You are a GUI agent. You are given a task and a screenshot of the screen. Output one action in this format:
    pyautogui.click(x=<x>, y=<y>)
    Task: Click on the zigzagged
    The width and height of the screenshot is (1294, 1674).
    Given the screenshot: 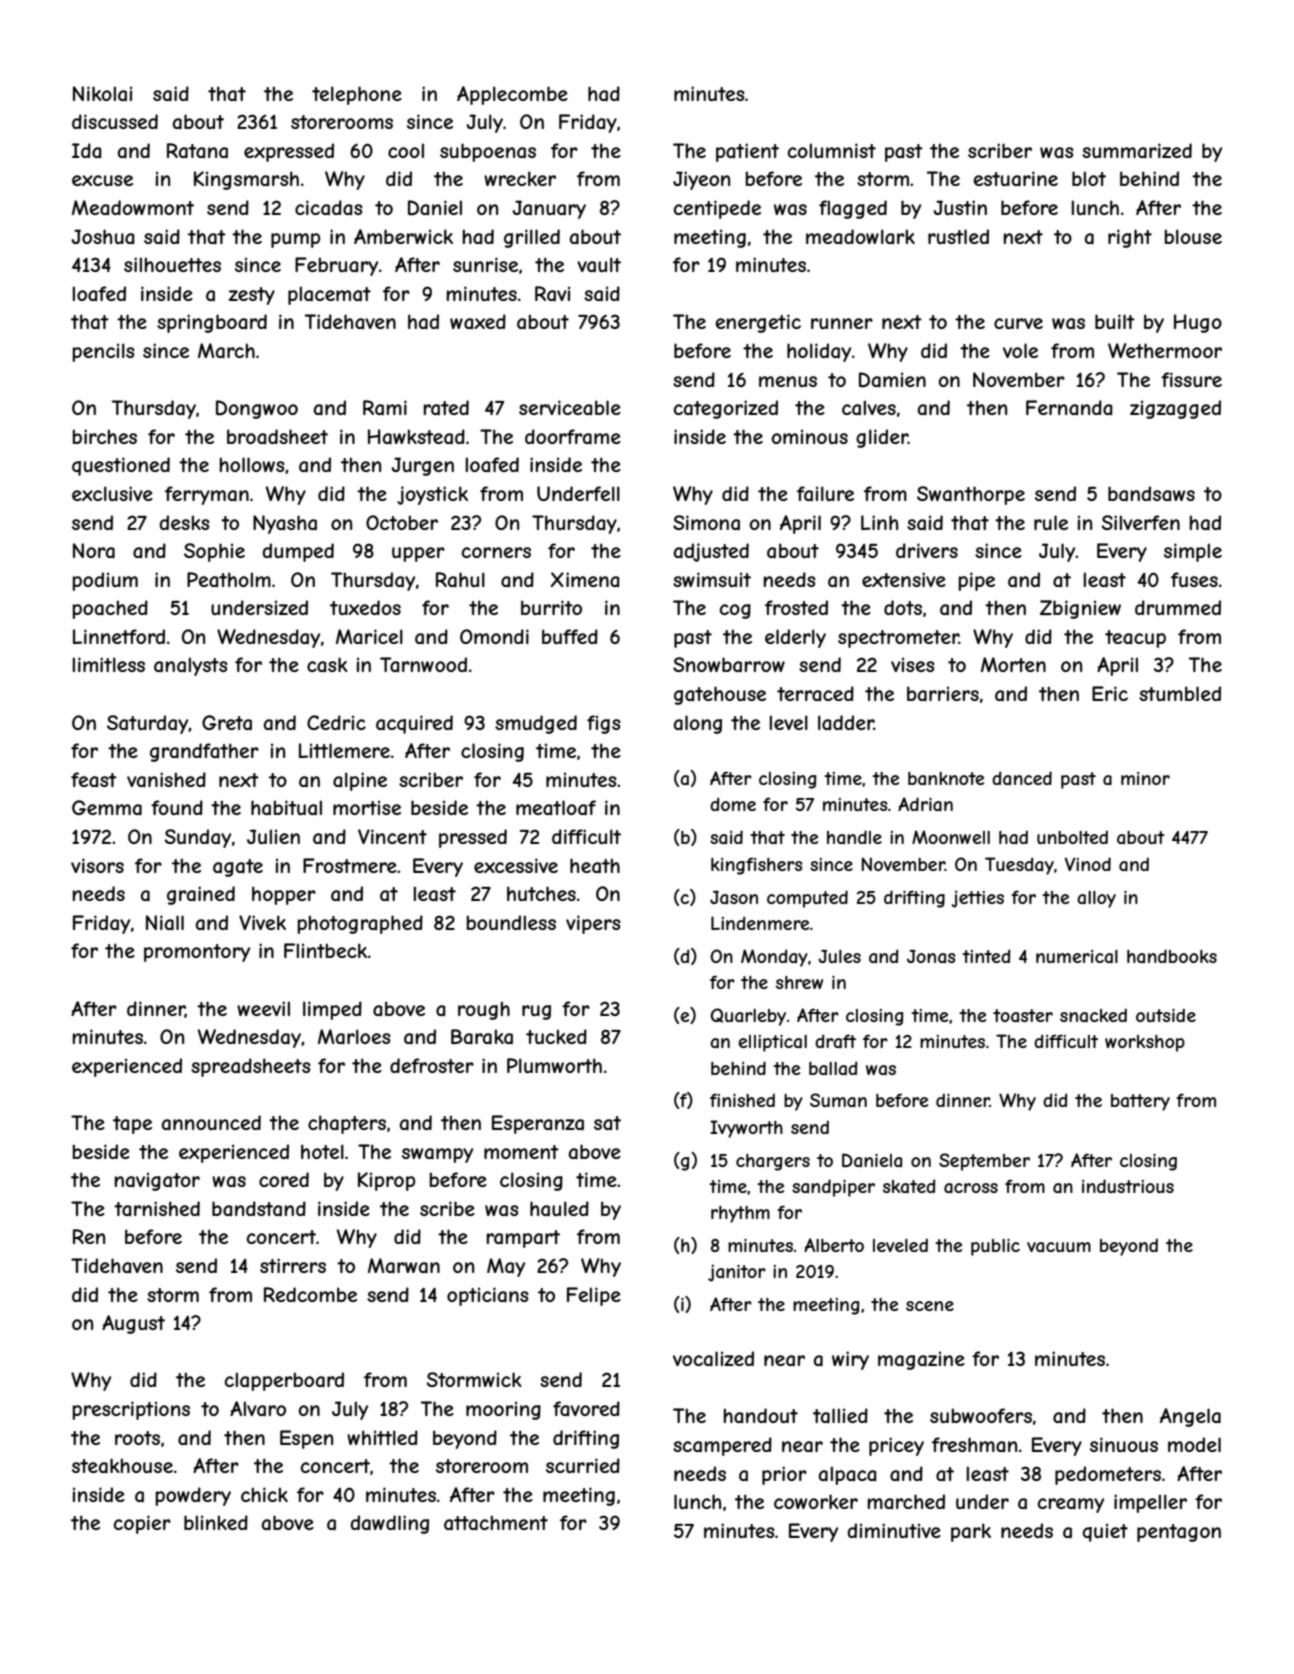 What is the action you would take?
    pyautogui.click(x=1175, y=409)
